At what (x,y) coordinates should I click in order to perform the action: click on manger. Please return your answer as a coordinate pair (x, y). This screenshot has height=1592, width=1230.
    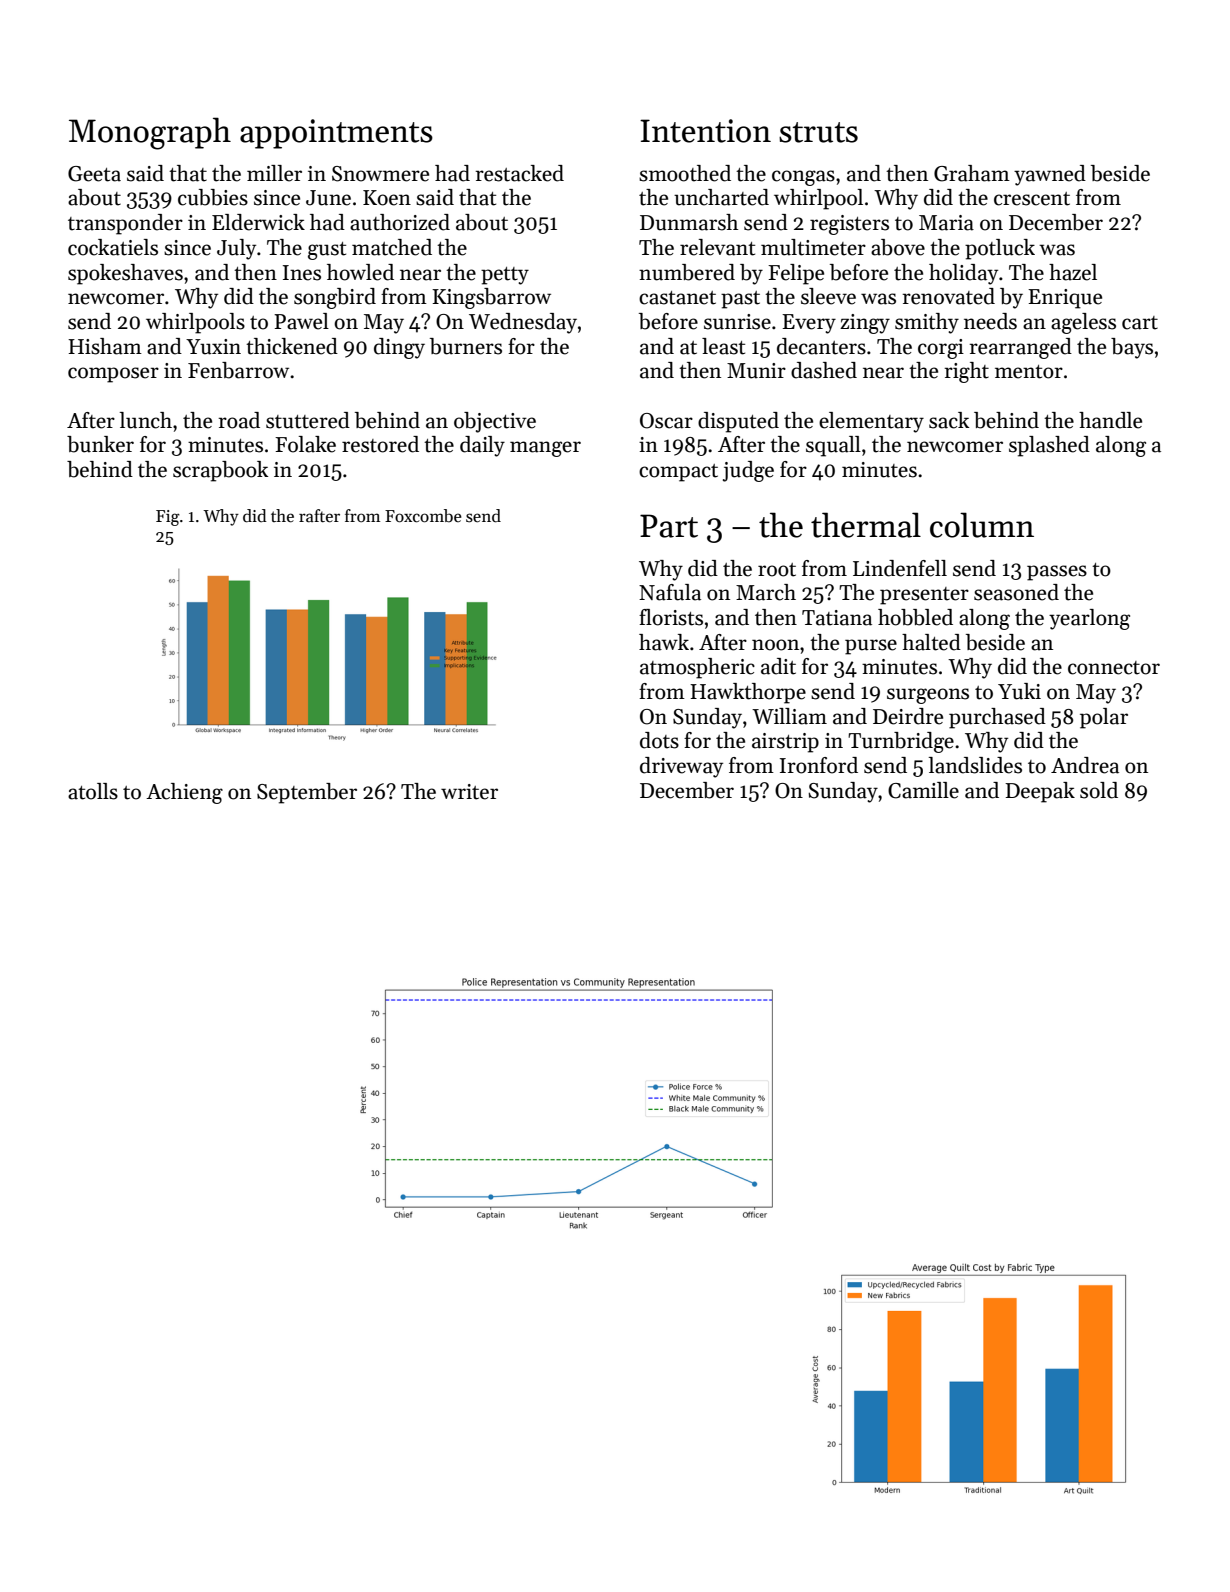
    Looking at the image, I should click on (545, 449).
